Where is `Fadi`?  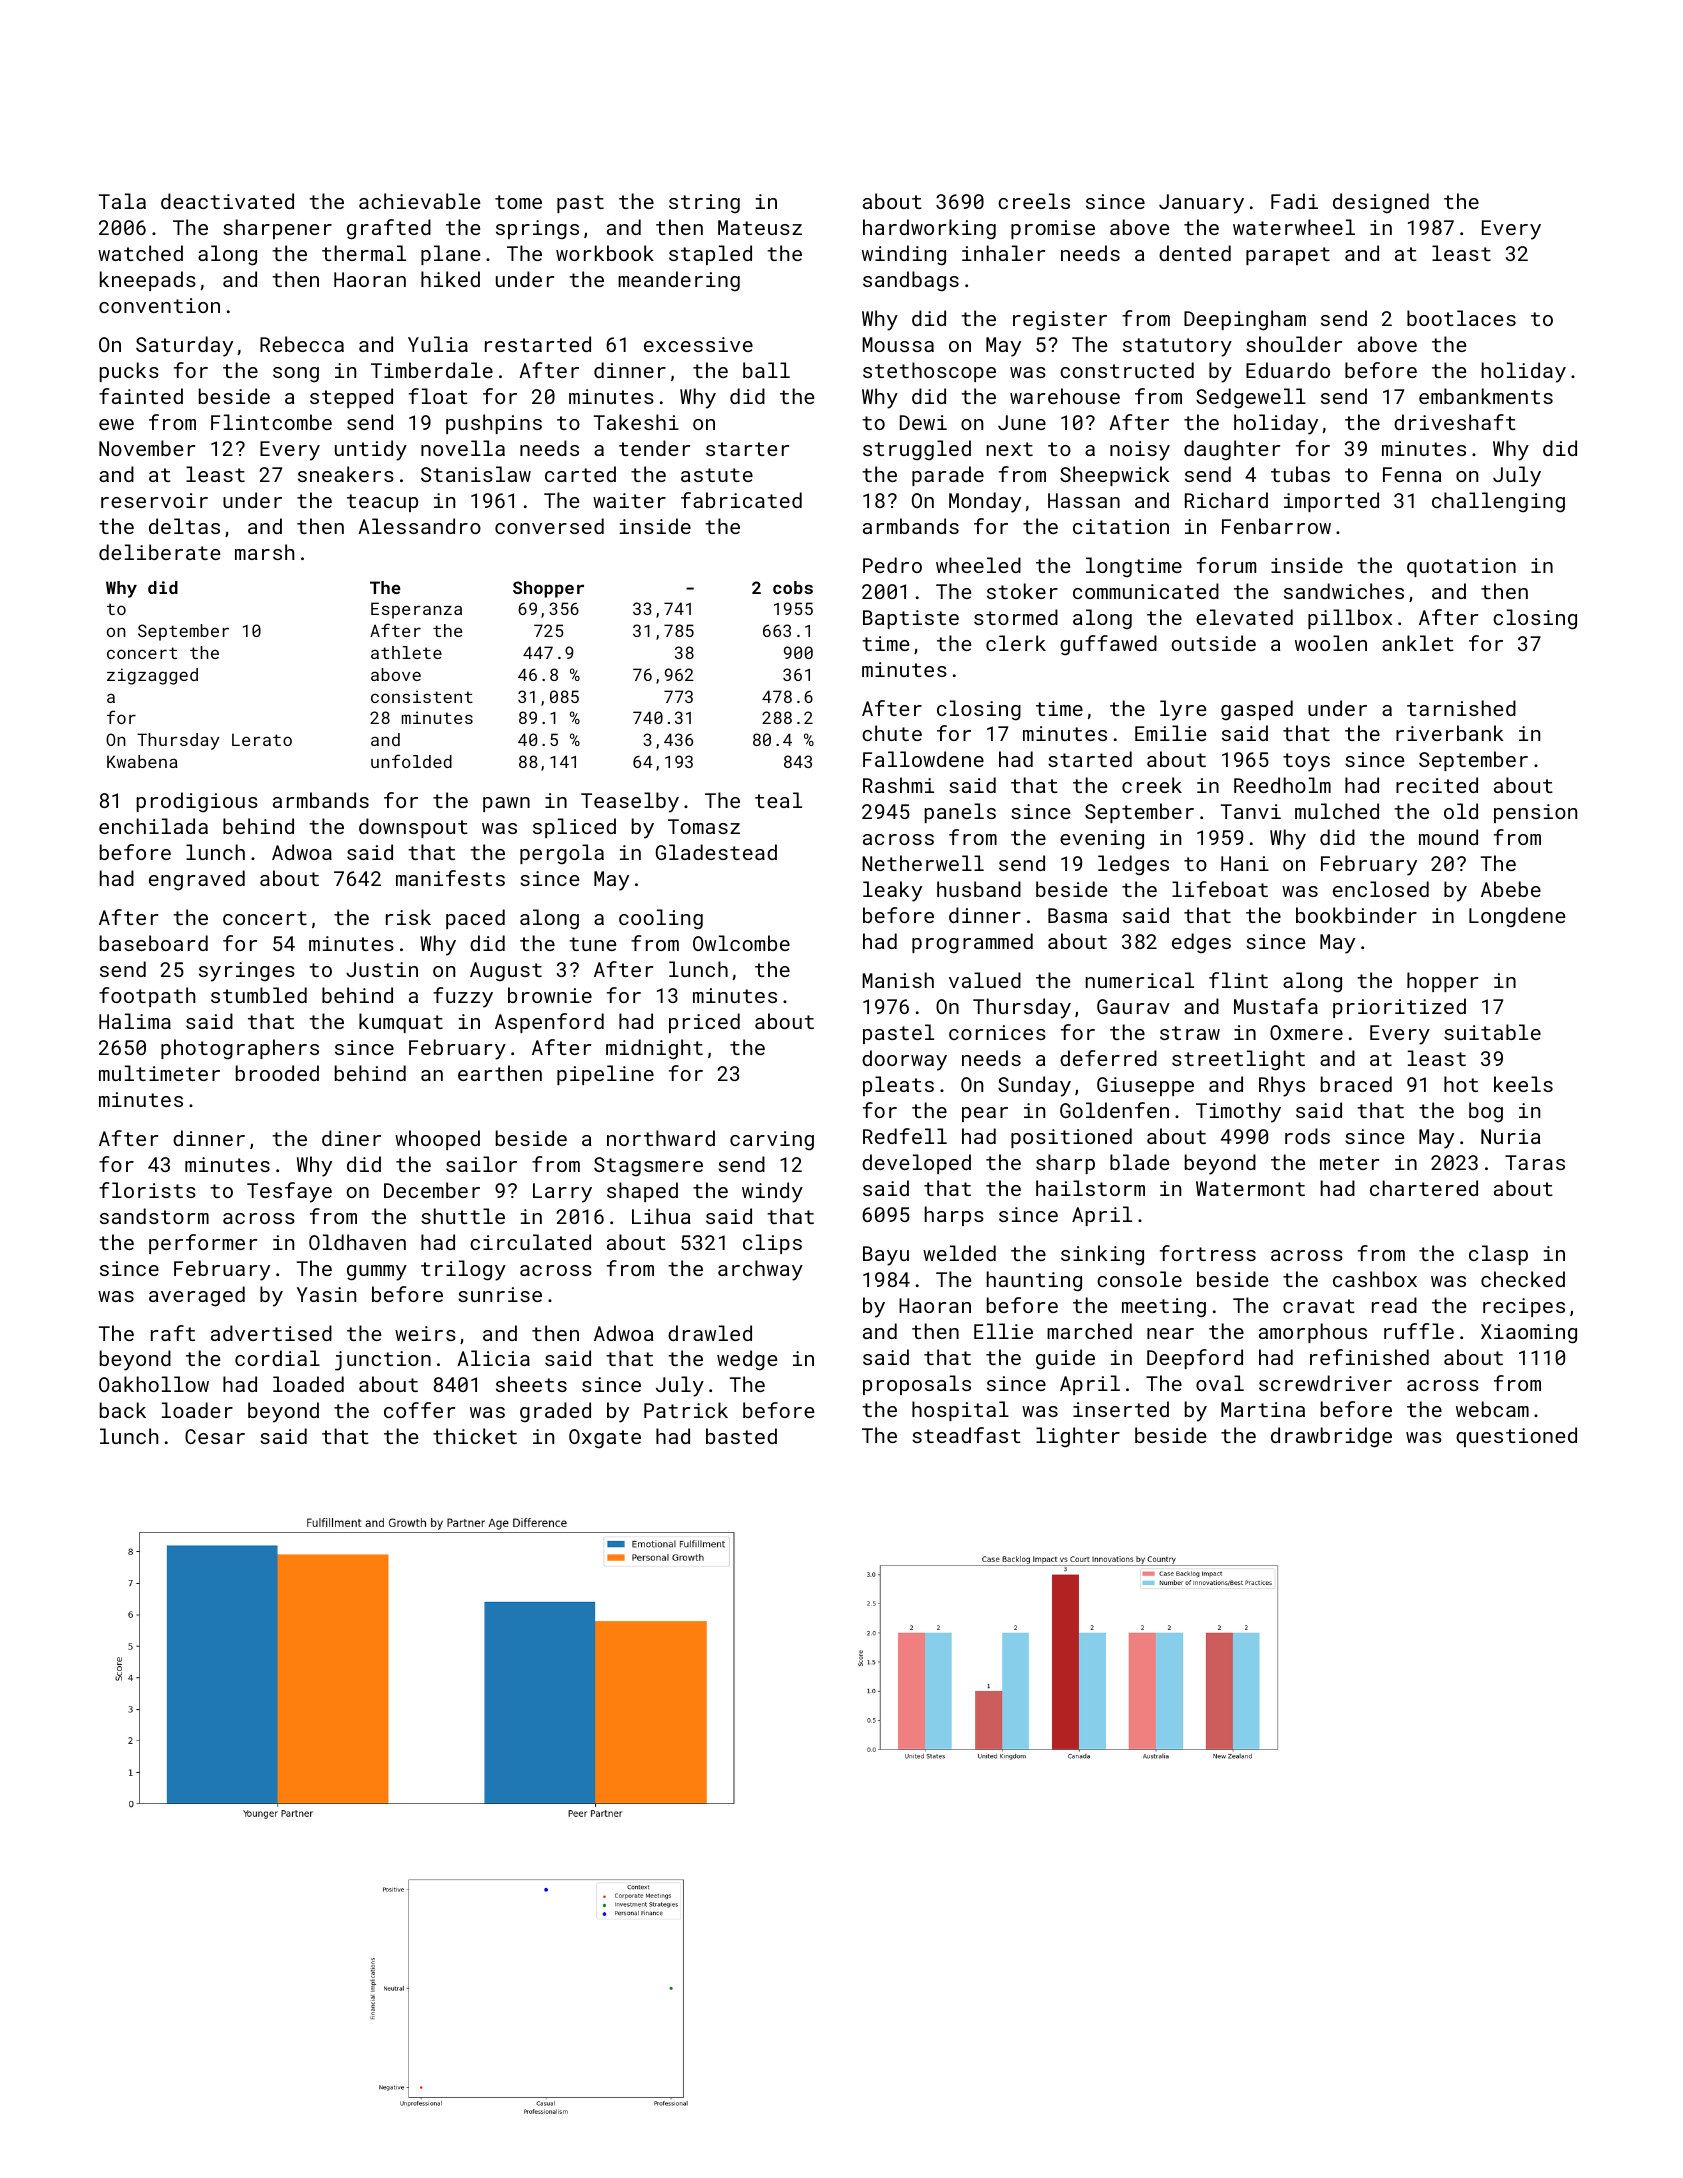
Fadi is located at coordinates (1294, 201).
